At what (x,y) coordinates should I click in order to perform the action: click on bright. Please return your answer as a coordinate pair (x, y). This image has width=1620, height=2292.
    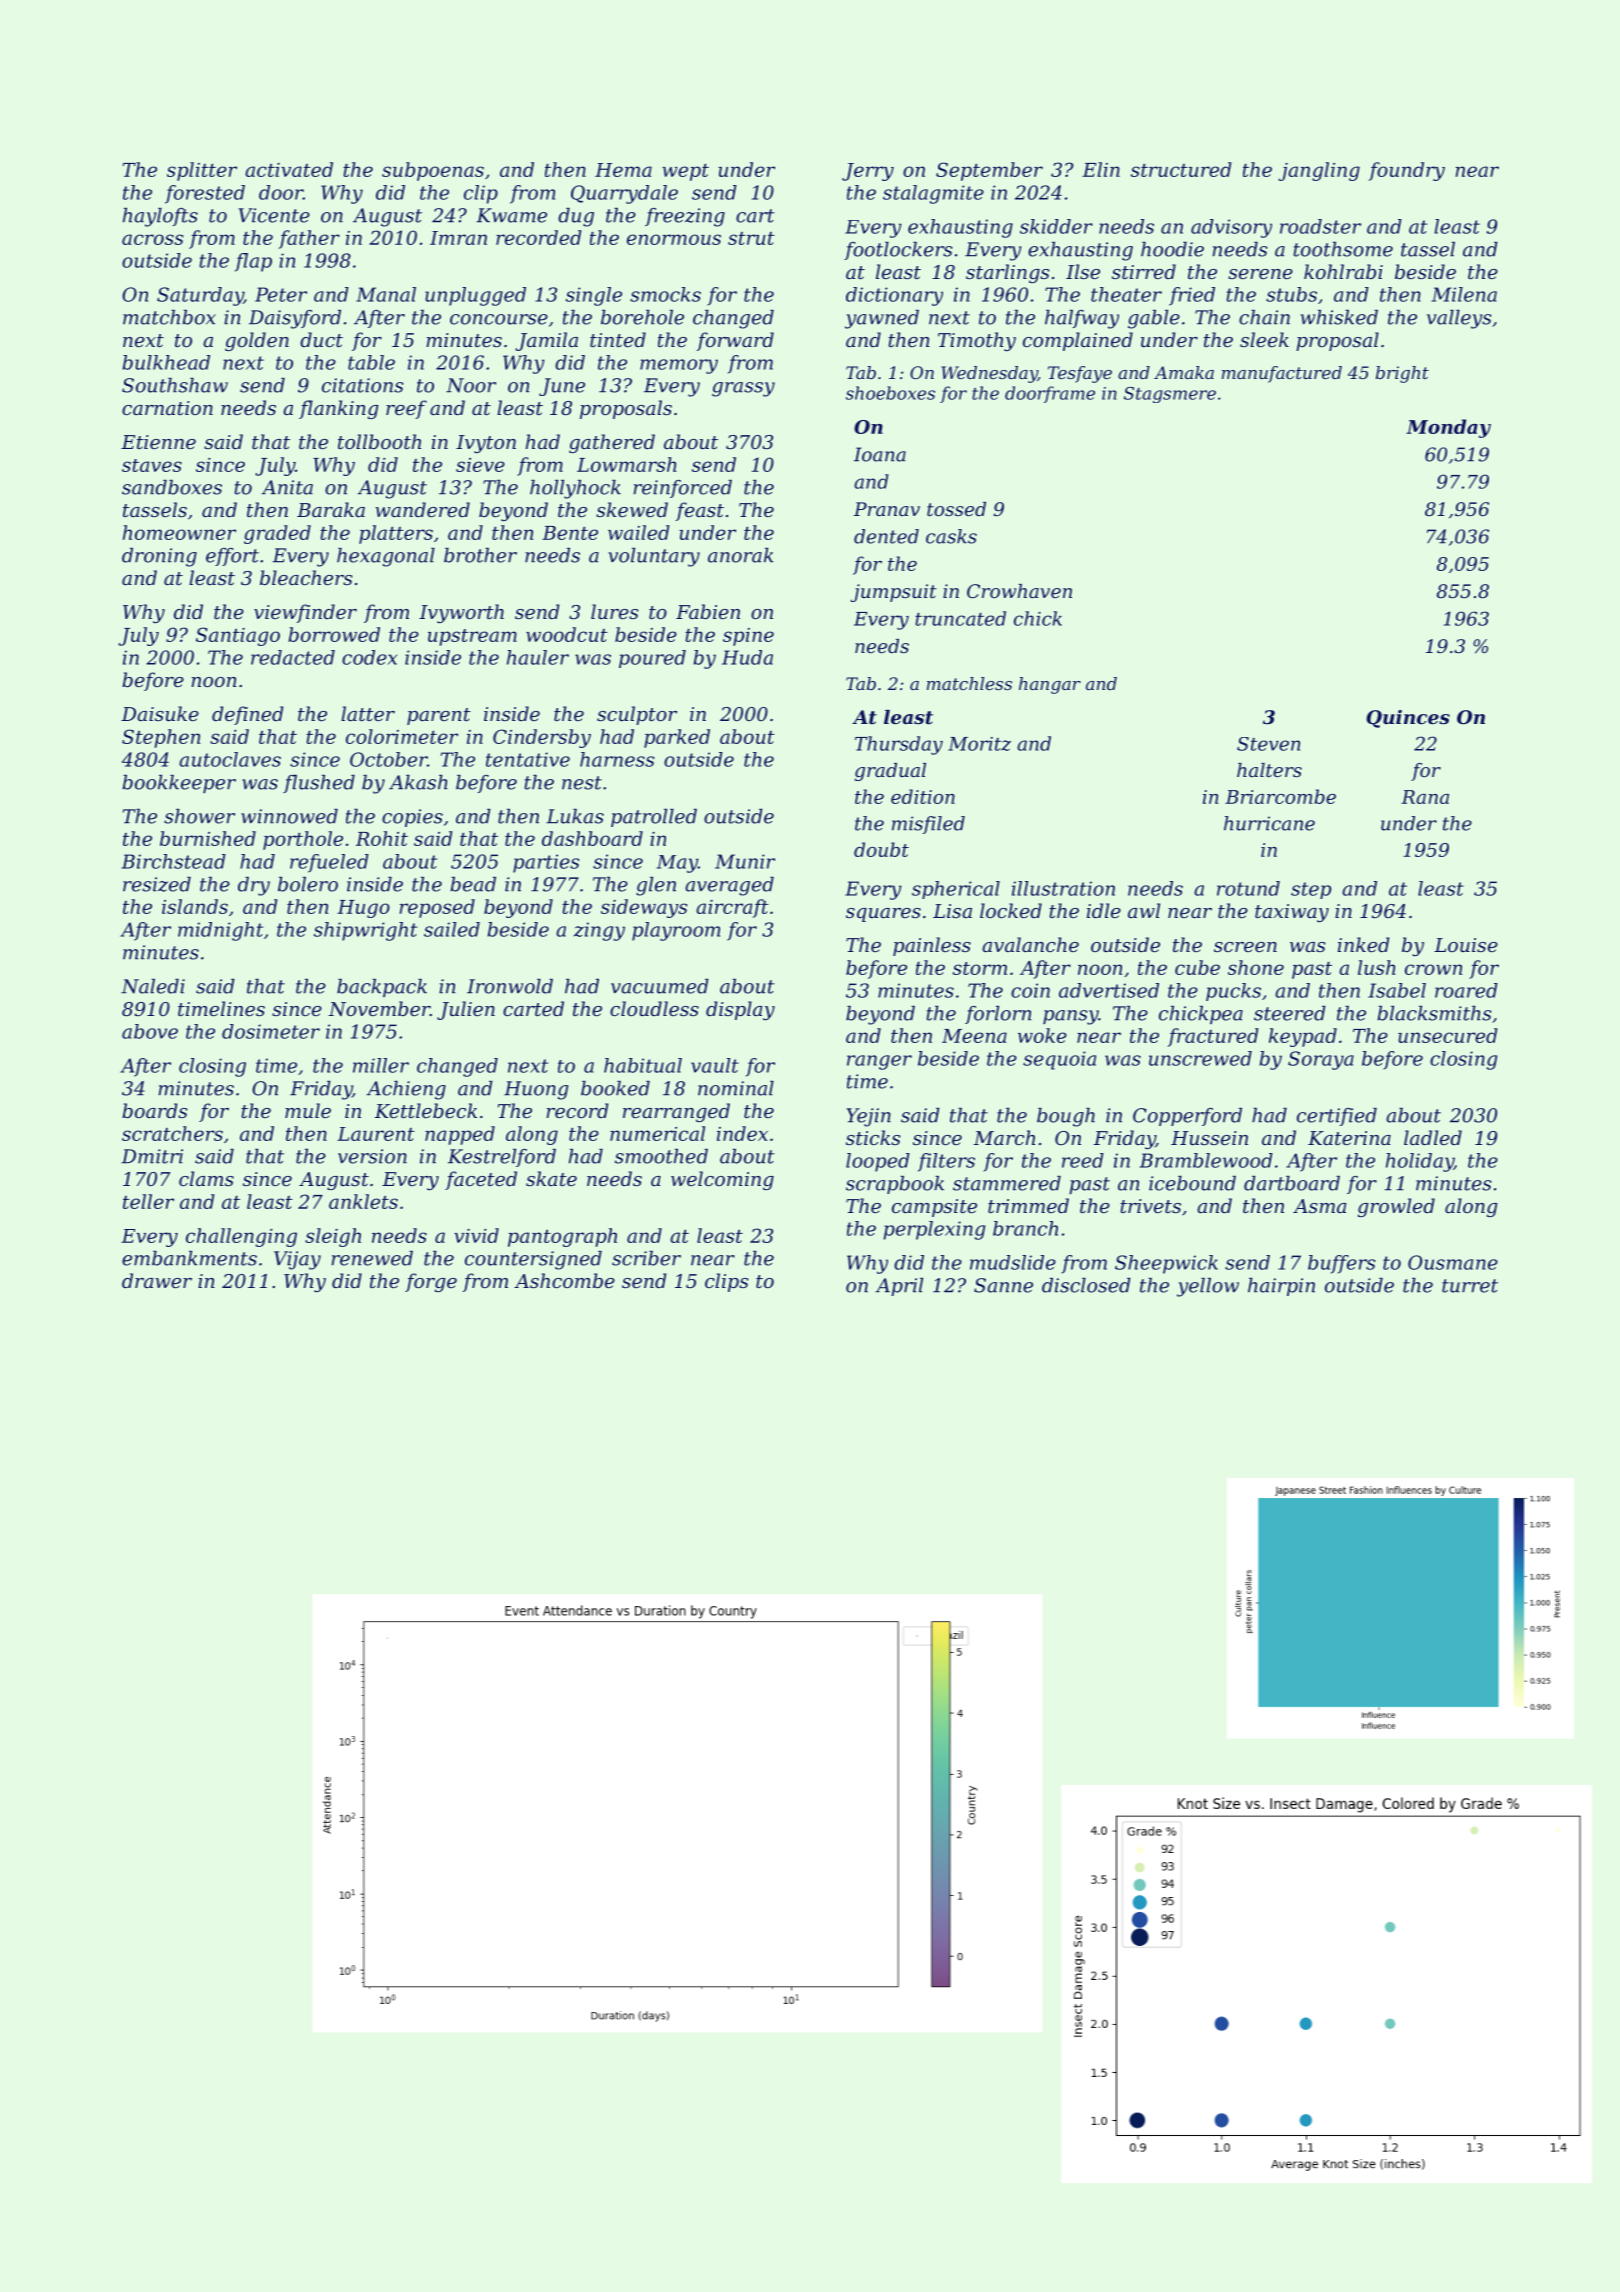
    Looking at the image, I should click on (1402, 374).
